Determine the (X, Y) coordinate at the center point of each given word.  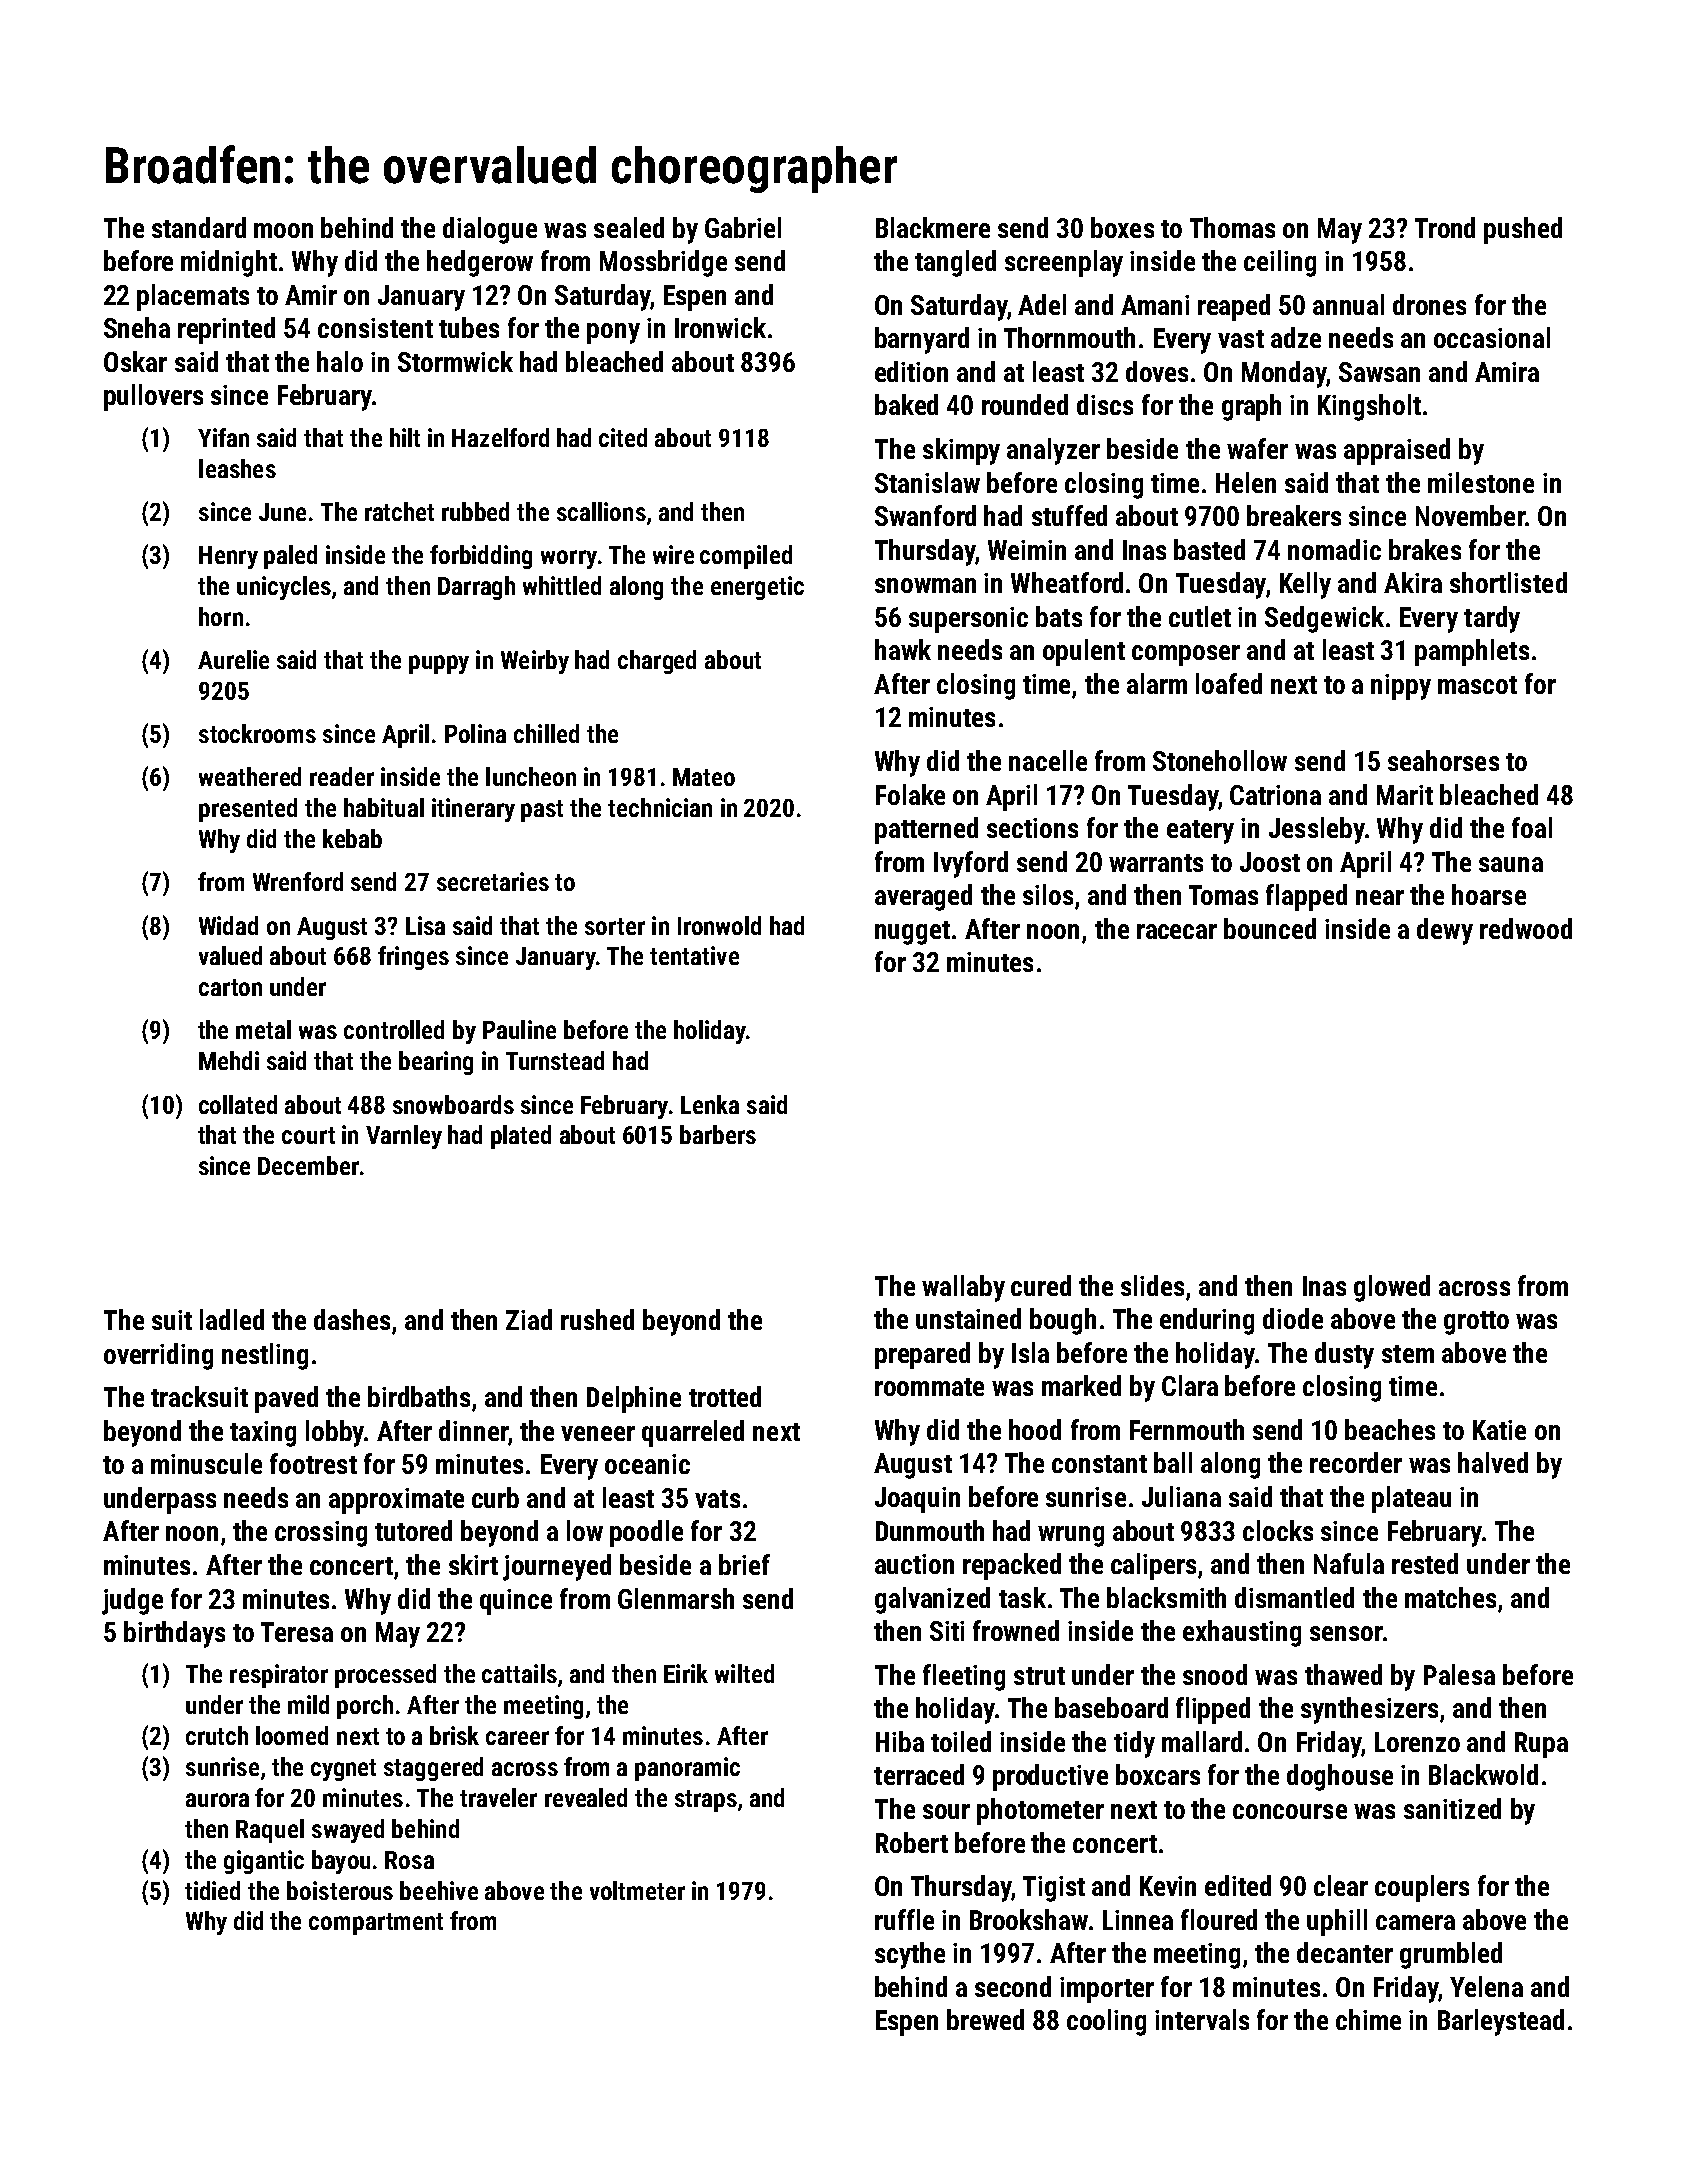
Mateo (704, 777)
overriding (158, 1356)
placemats (193, 297)
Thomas (1232, 227)
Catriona (1275, 795)
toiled (961, 1741)
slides (1152, 1285)
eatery (1200, 832)
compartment (376, 1924)
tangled (955, 263)
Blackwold (1483, 1774)
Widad (228, 925)
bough (1063, 1321)
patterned (926, 830)
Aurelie (233, 659)
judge (132, 1601)
